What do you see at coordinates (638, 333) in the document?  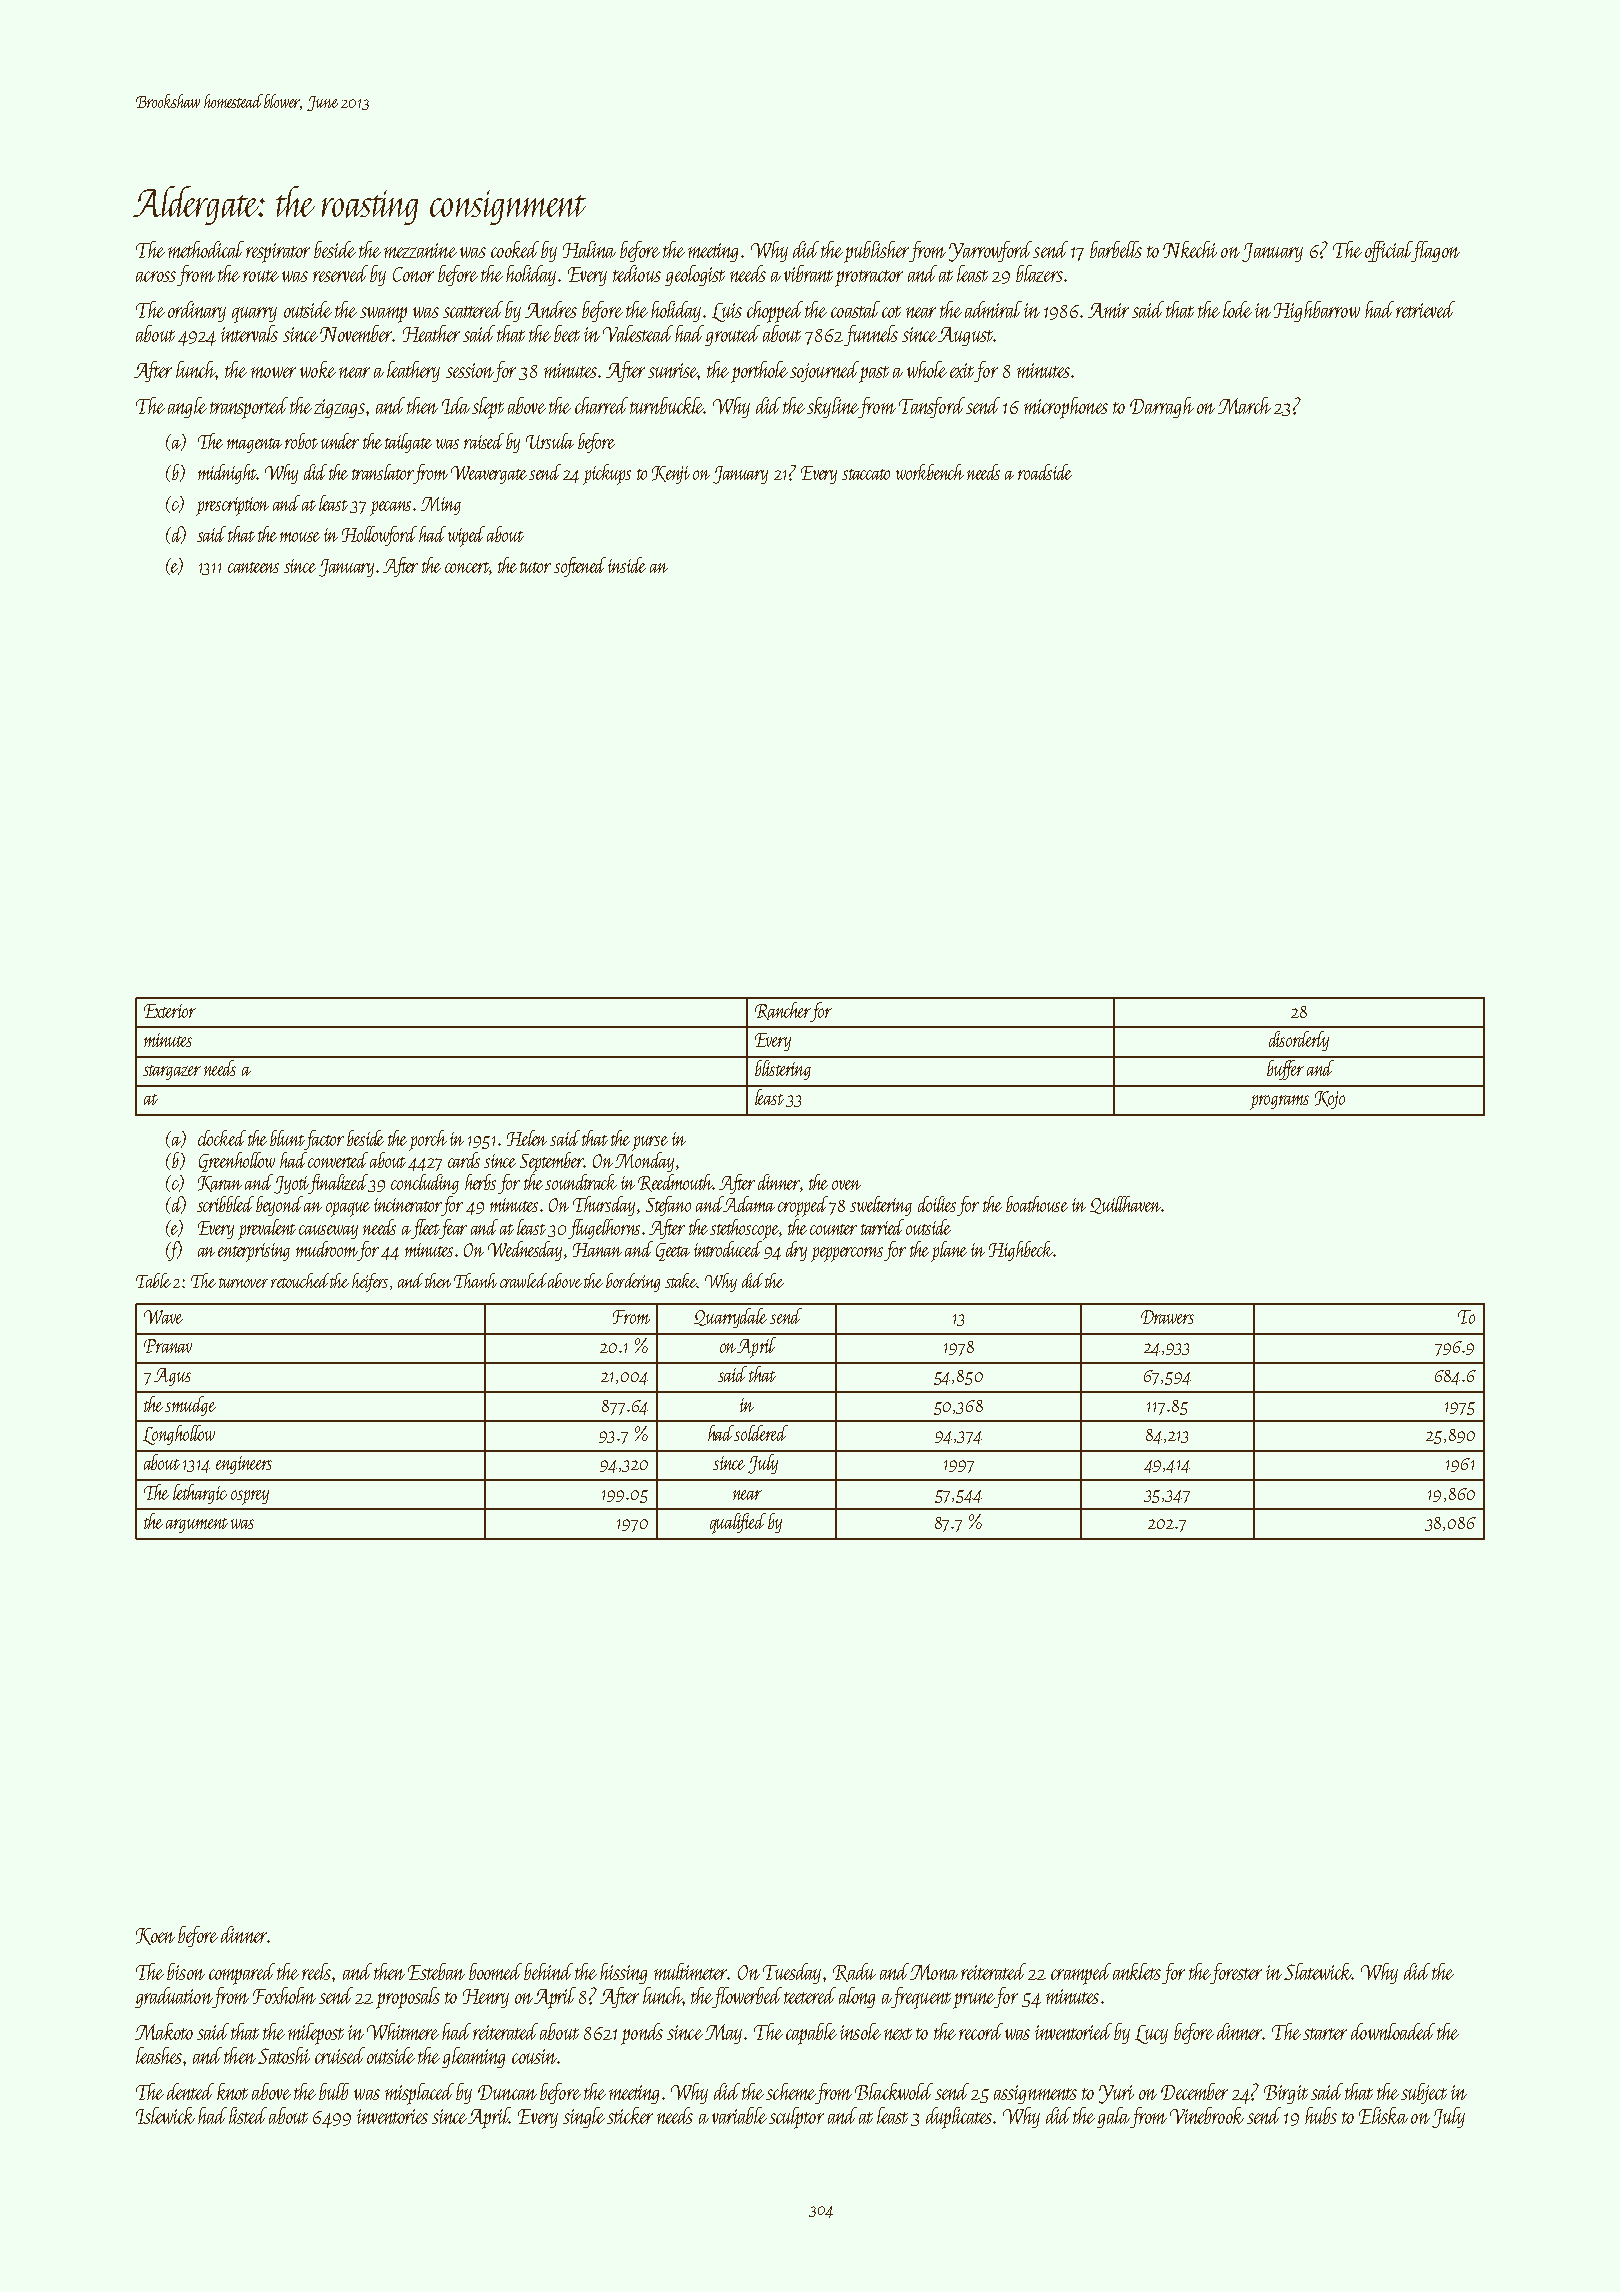 I see `Valestead` at bounding box center [638, 333].
